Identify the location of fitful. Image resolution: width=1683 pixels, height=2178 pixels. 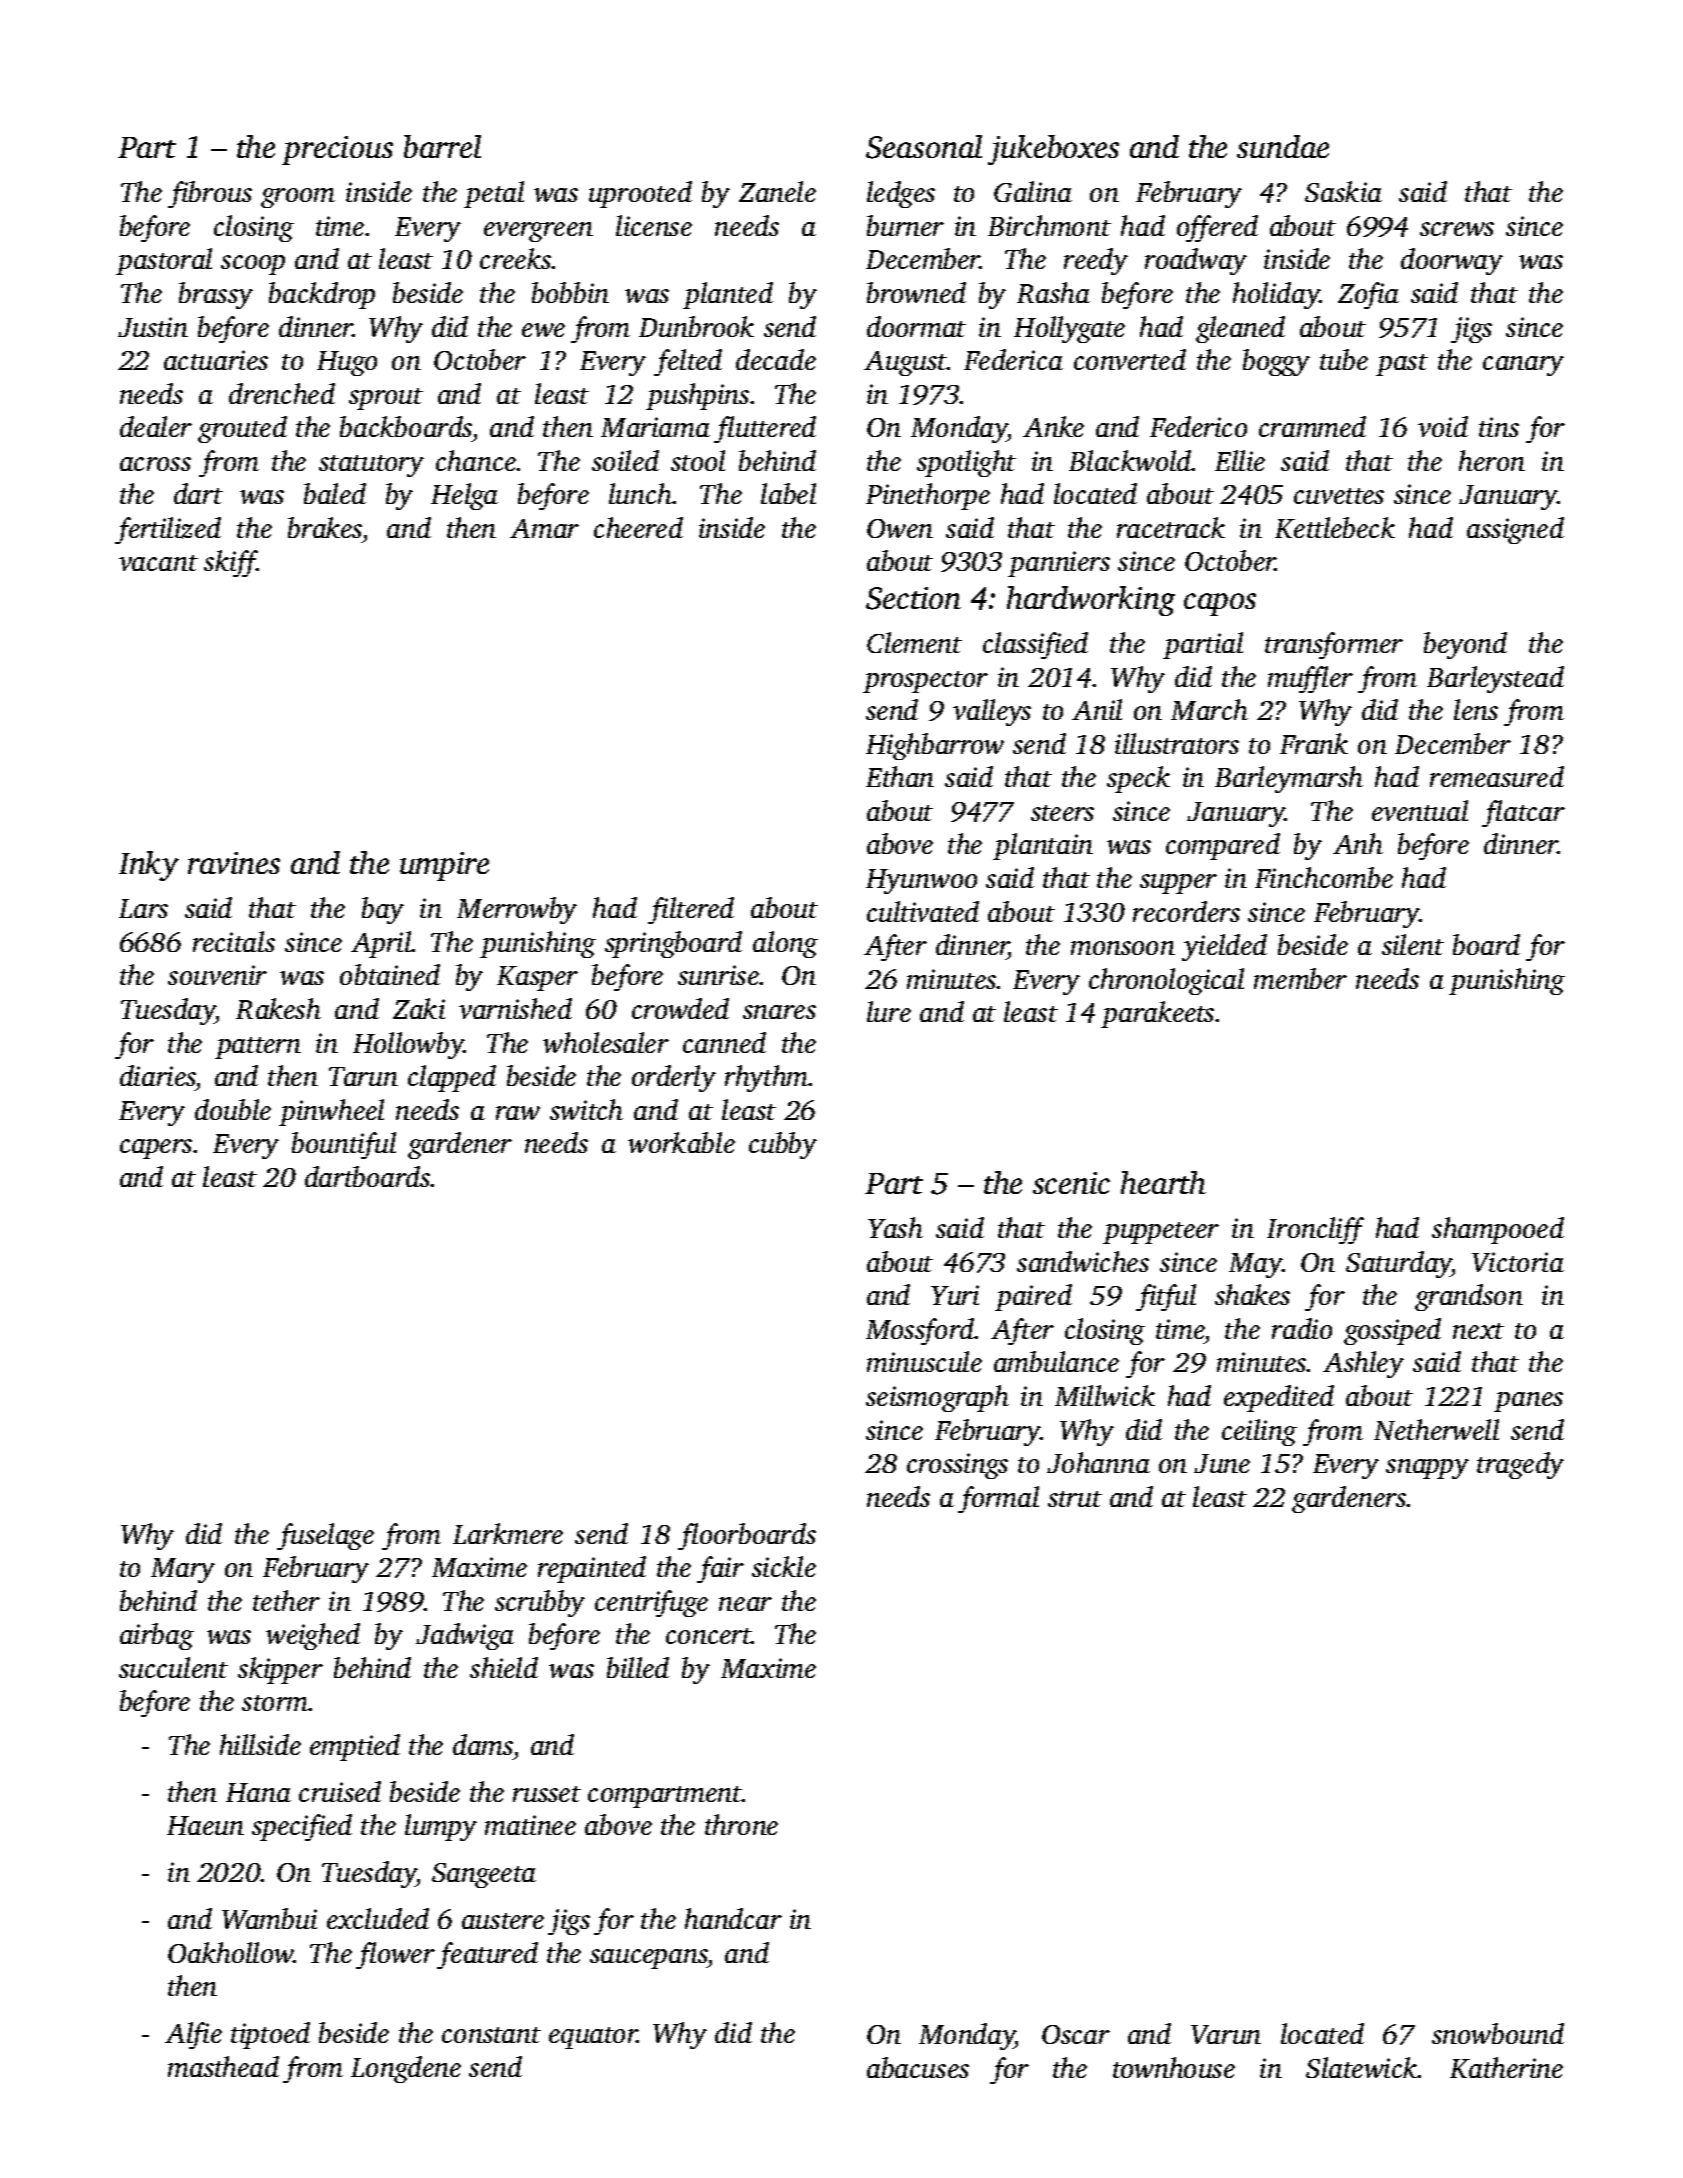
(1166, 1297).
